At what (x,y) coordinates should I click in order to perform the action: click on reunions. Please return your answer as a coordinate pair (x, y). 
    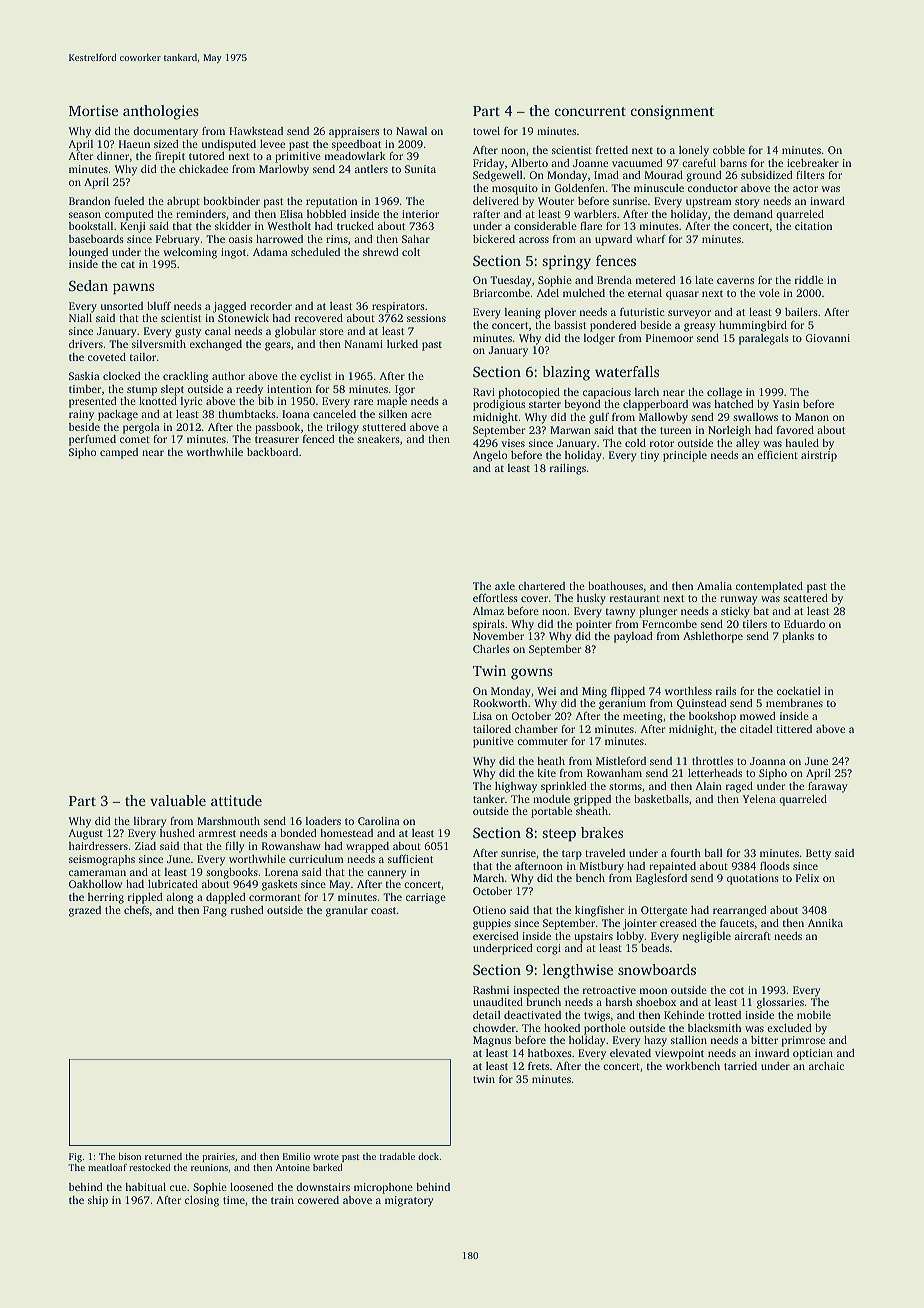
    Looking at the image, I should click on (209, 1167).
